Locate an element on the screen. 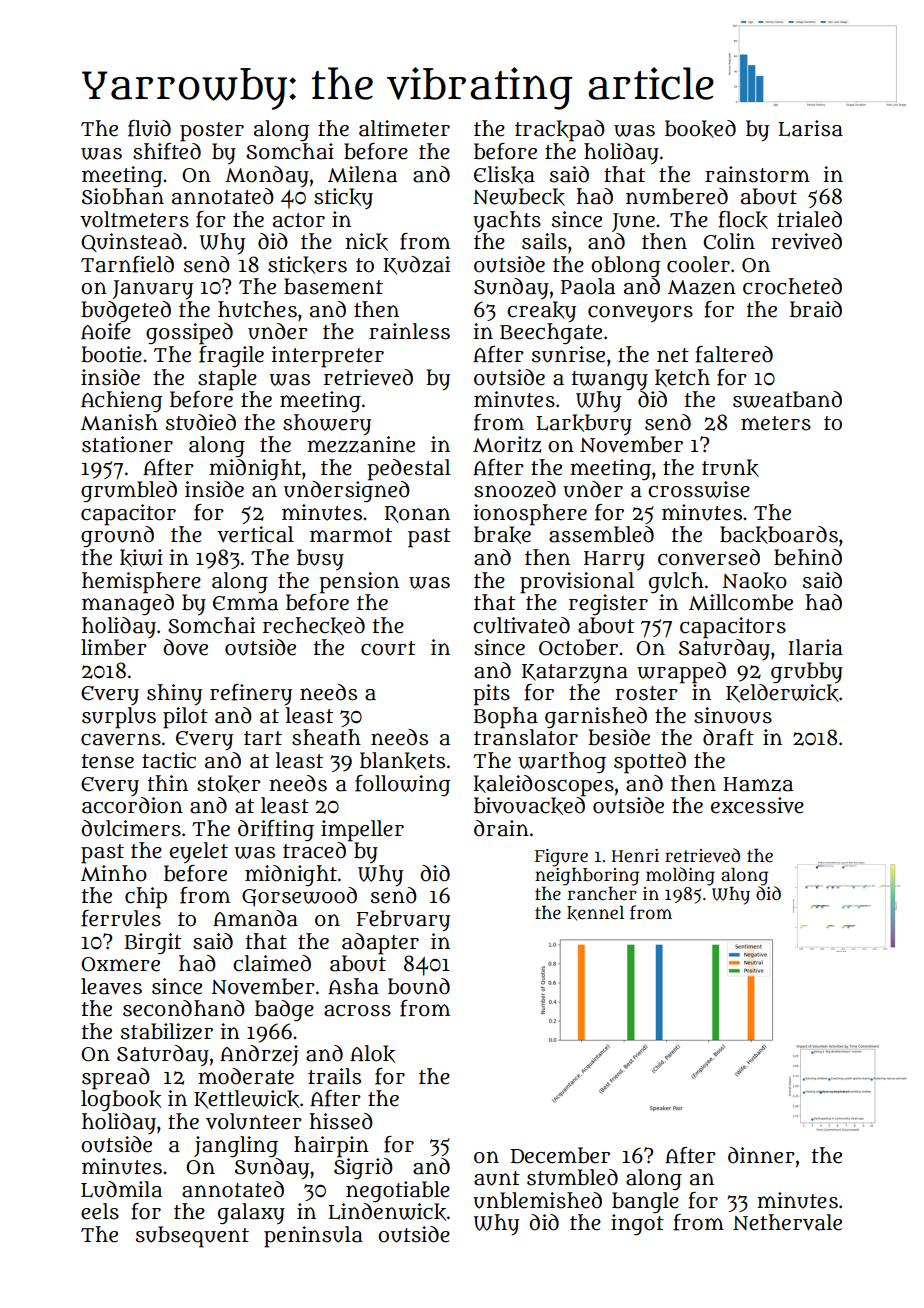  snoozed is located at coordinates (515, 489).
